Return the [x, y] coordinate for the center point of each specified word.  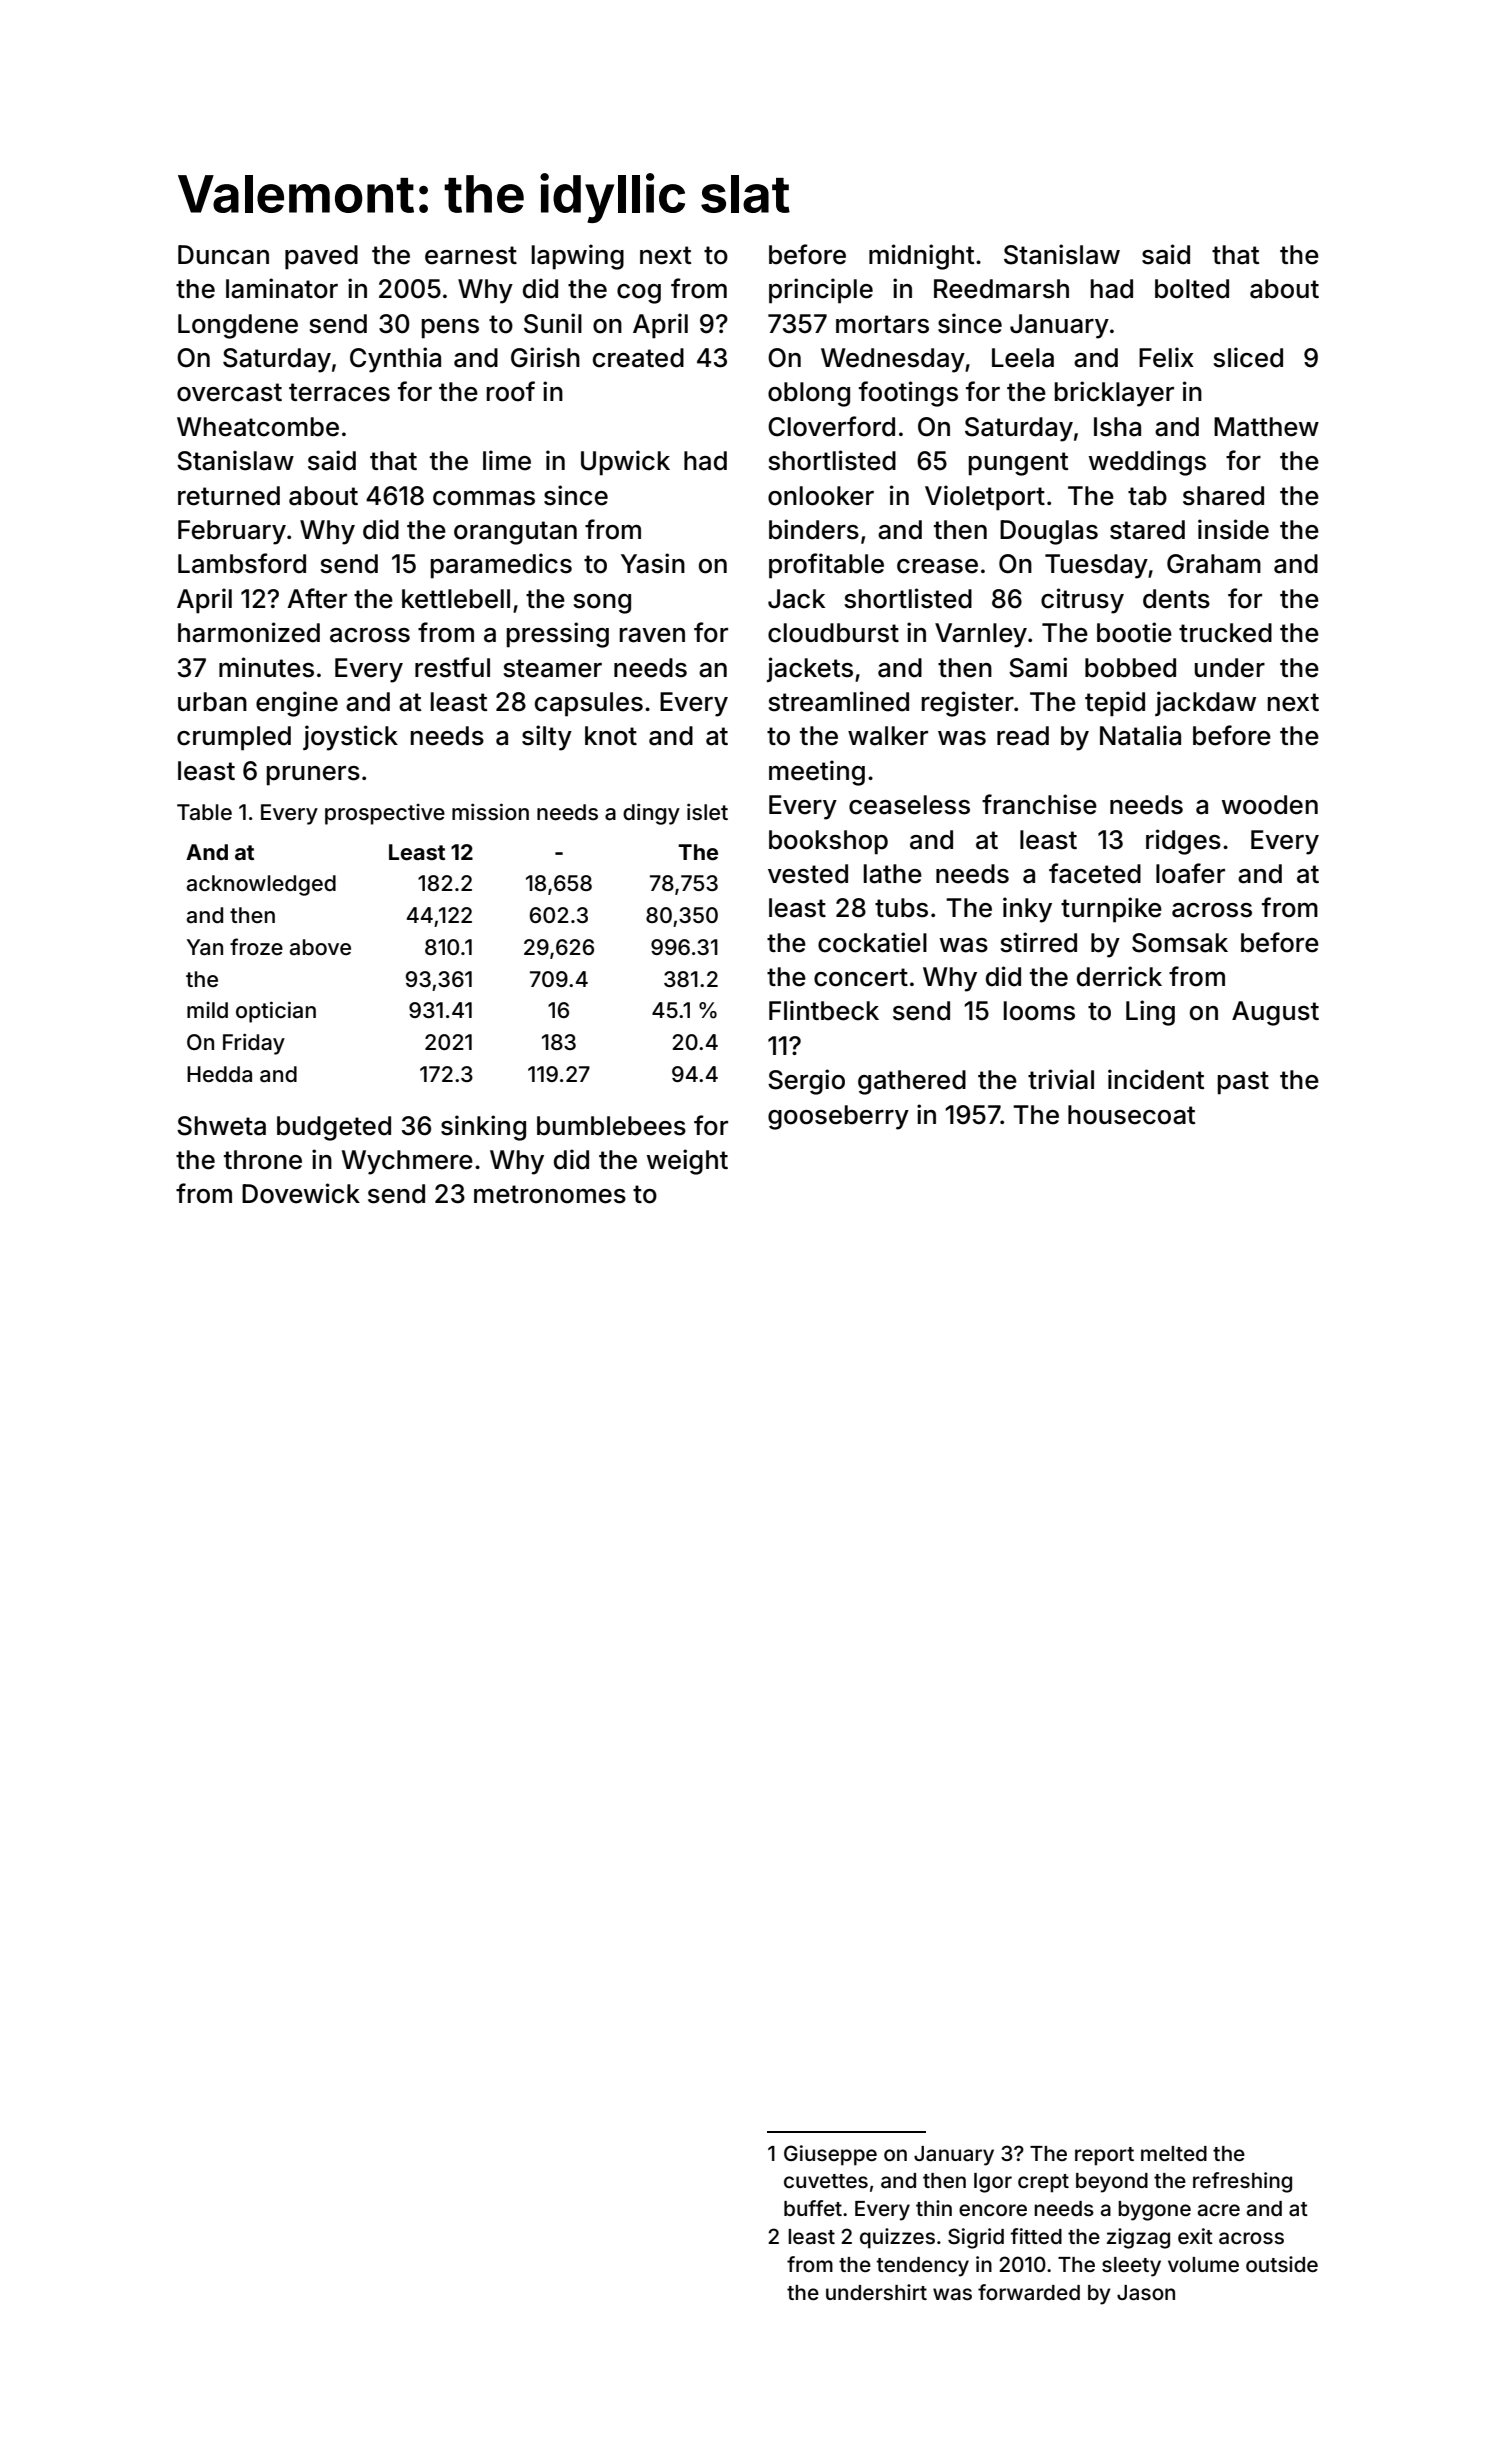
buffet [813, 2208]
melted [1174, 2153]
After [317, 598]
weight [687, 1162]
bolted [1192, 289]
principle [821, 291]
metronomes [550, 1194]
